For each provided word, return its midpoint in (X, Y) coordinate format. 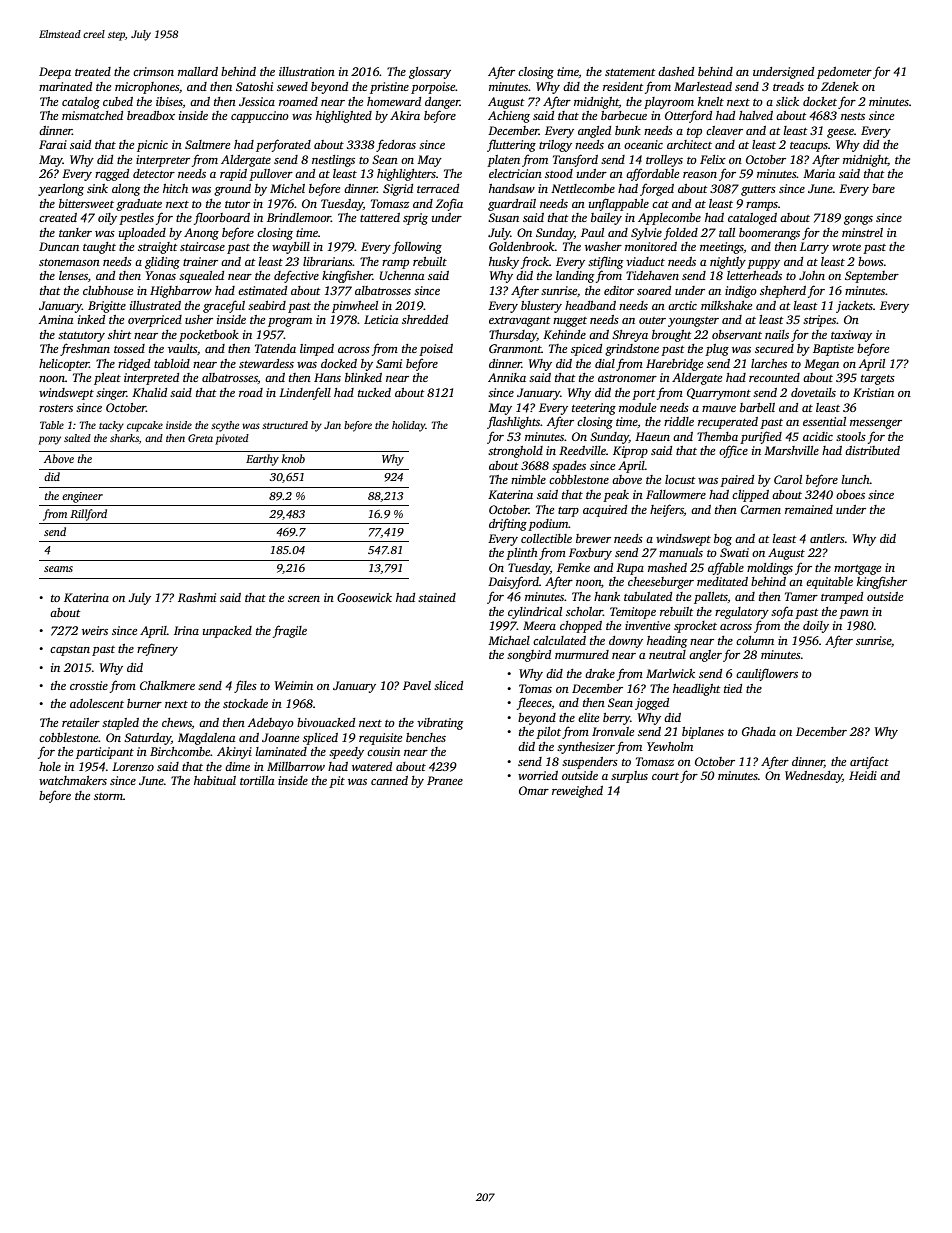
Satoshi (254, 86)
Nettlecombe (583, 188)
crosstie (89, 685)
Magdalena (206, 739)
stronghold (515, 452)
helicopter (64, 365)
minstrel (862, 232)
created (58, 217)
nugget (570, 322)
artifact (869, 762)
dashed (676, 71)
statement (630, 72)
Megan (821, 365)
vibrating (440, 724)
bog (723, 540)
